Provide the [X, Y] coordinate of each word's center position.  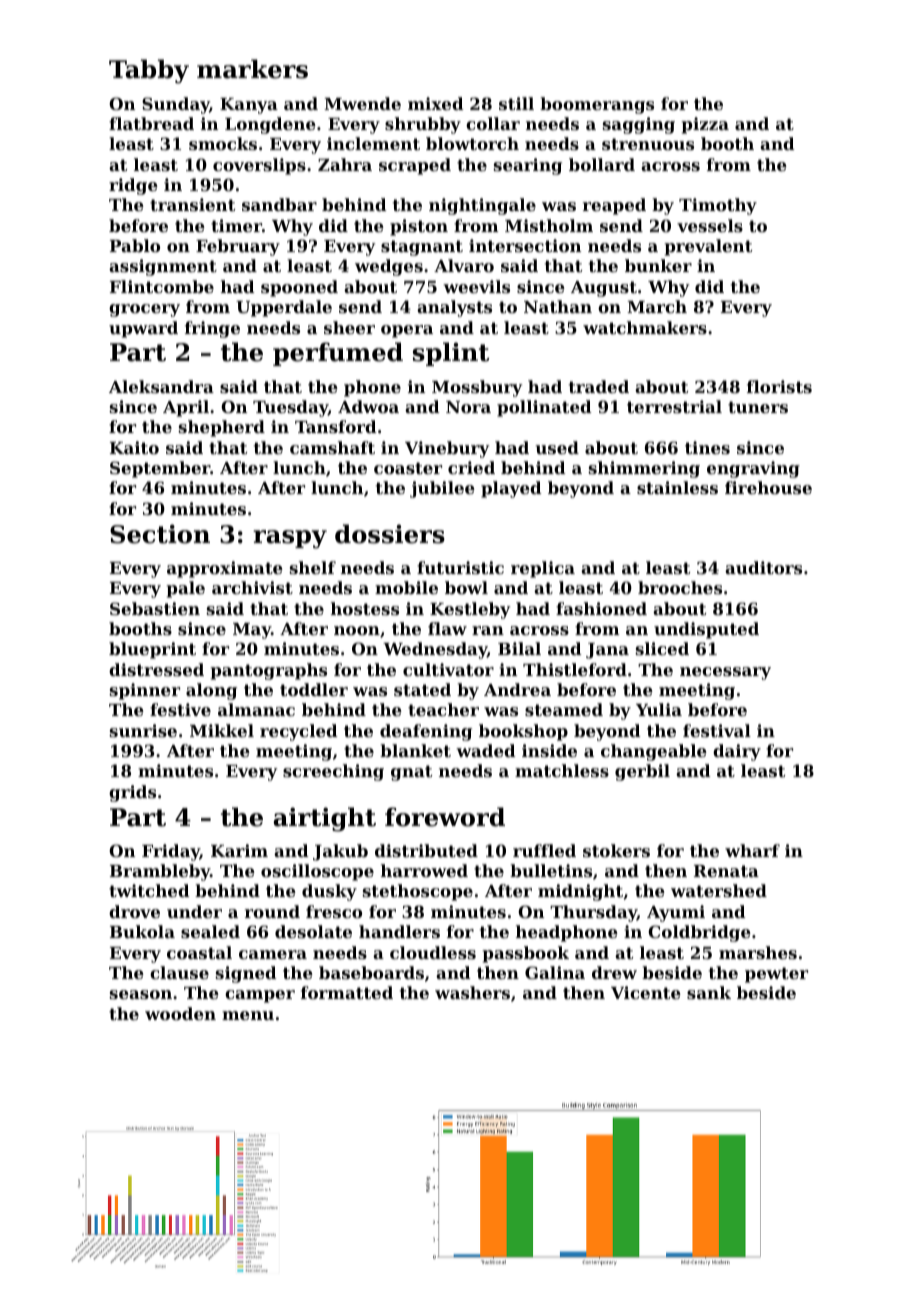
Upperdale [284, 308]
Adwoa [368, 406]
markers [252, 69]
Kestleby [470, 610]
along [211, 691]
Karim [239, 850]
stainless [677, 487]
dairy [737, 752]
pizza [705, 125]
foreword [445, 817]
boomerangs [597, 105]
